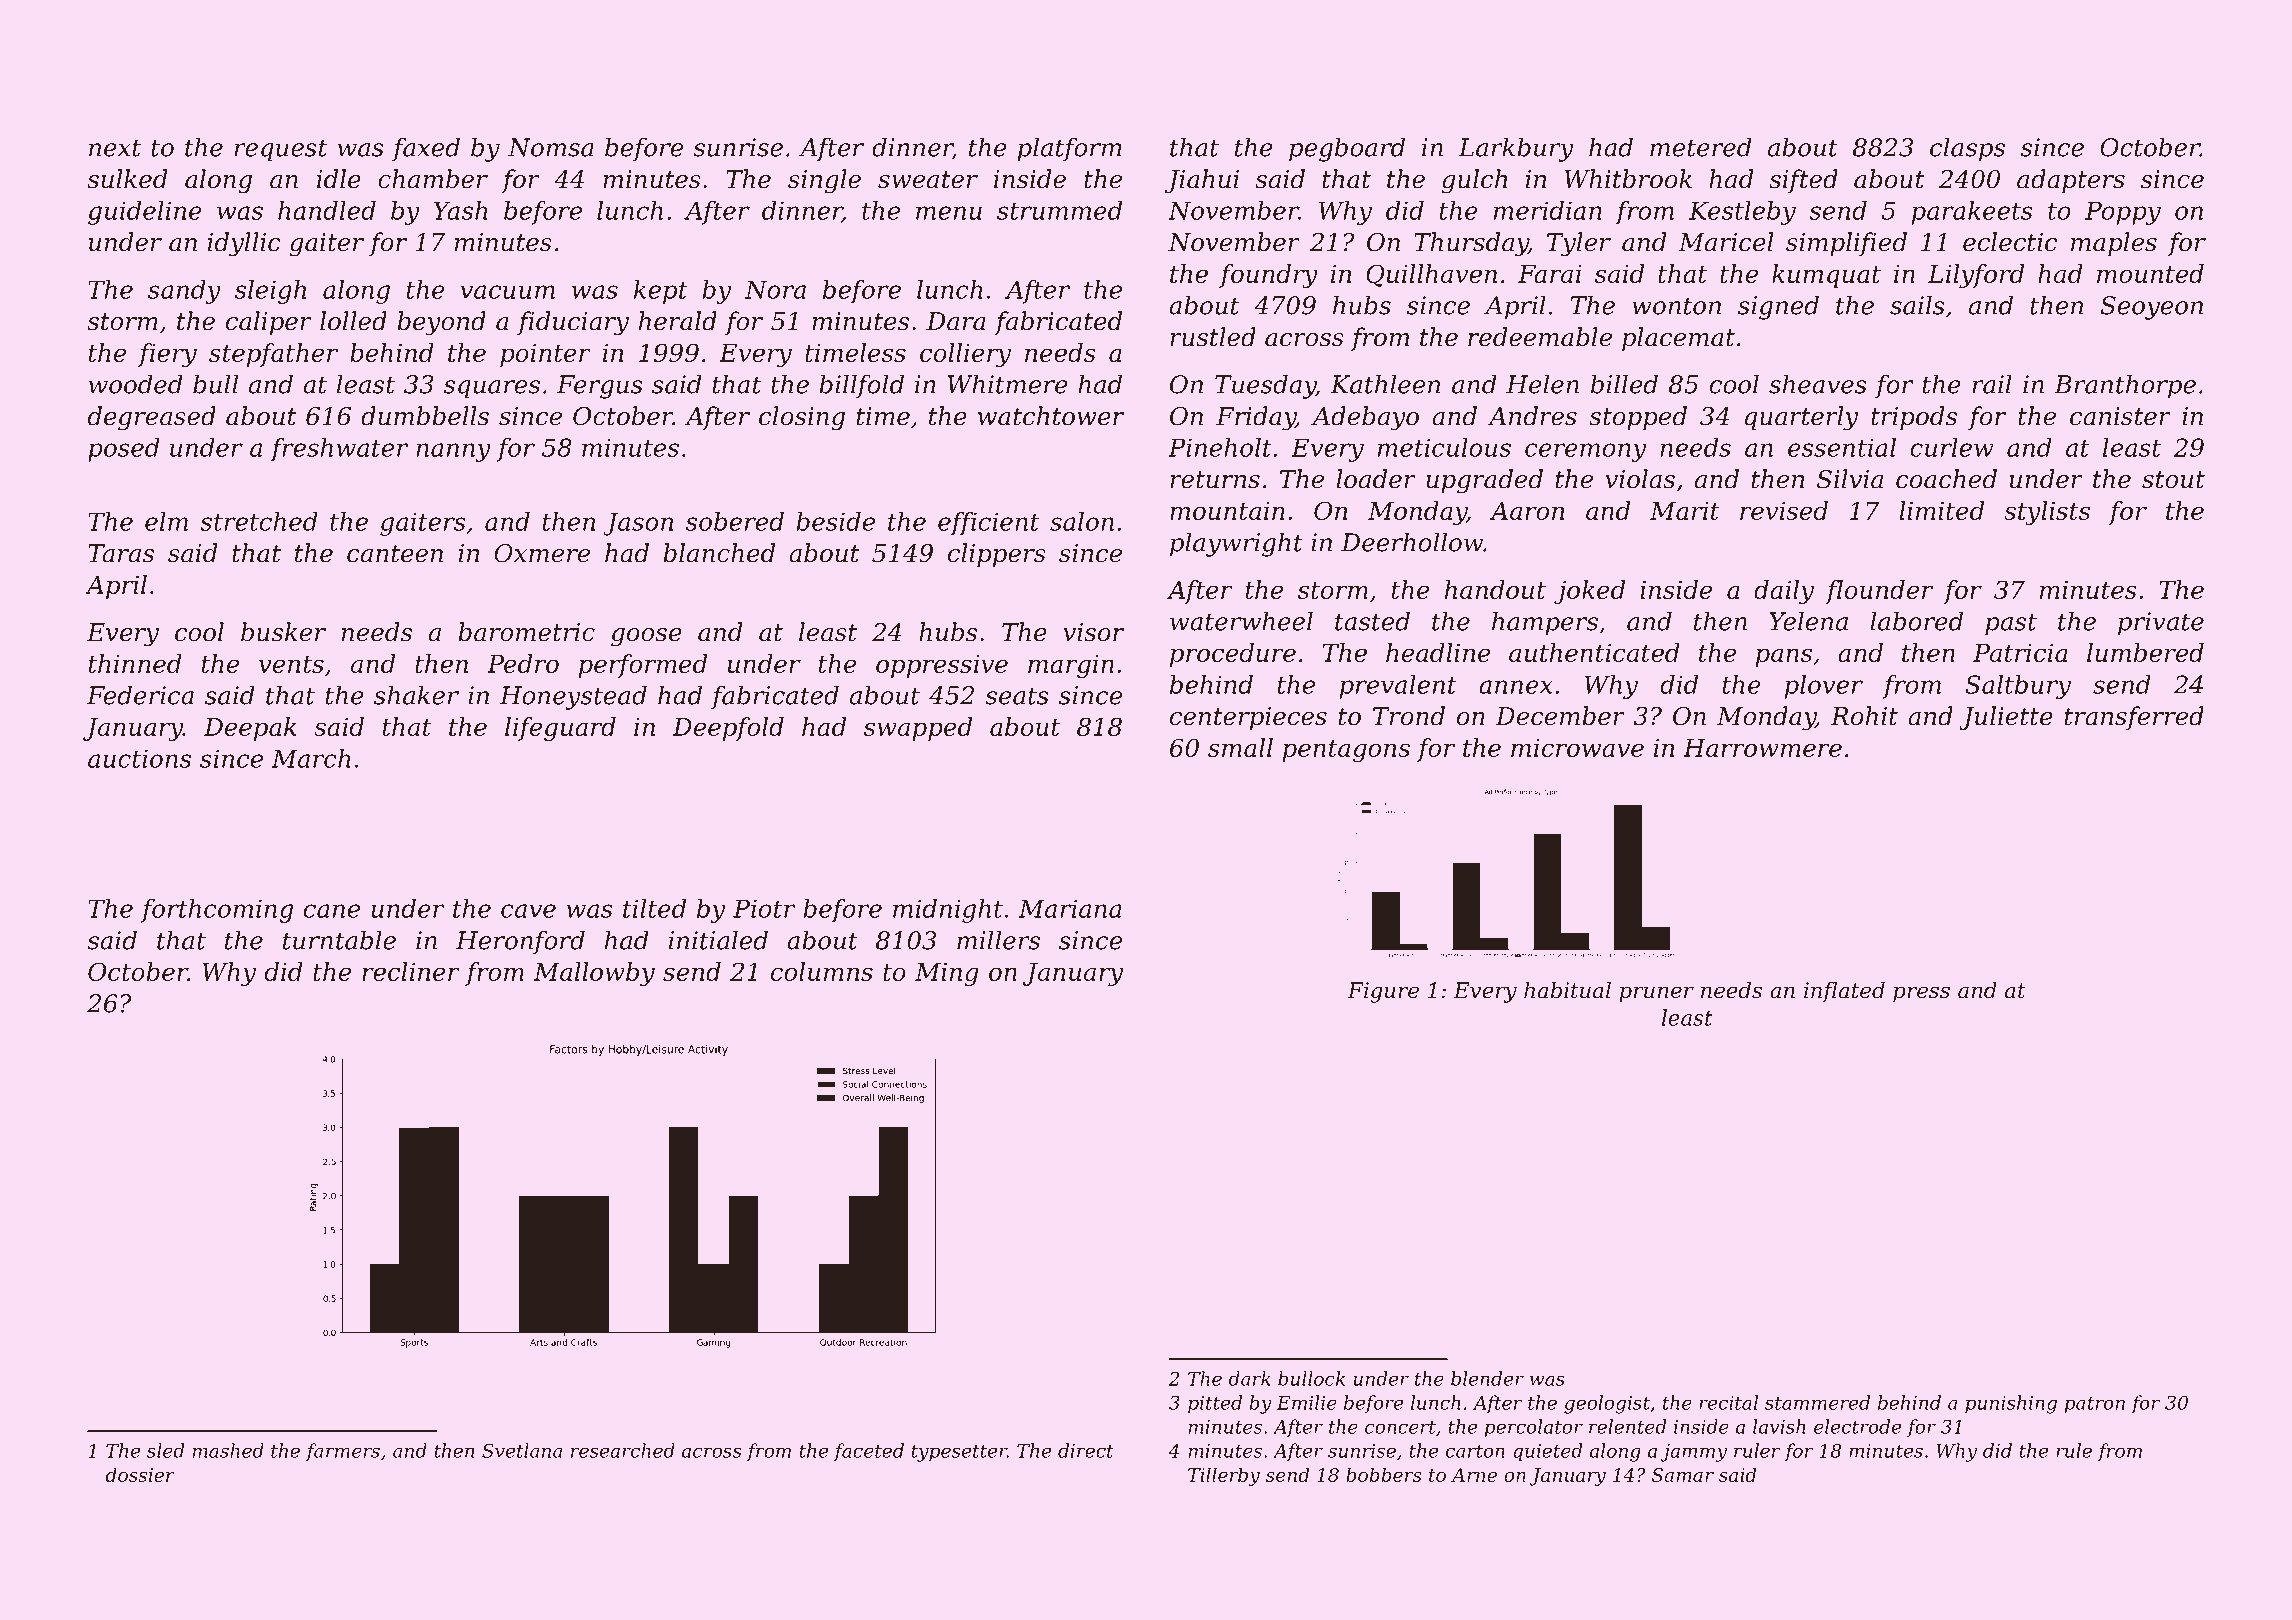 The height and width of the screenshot is (1620, 2292). What do you see at coordinates (988, 524) in the screenshot?
I see `efficient` at bounding box center [988, 524].
